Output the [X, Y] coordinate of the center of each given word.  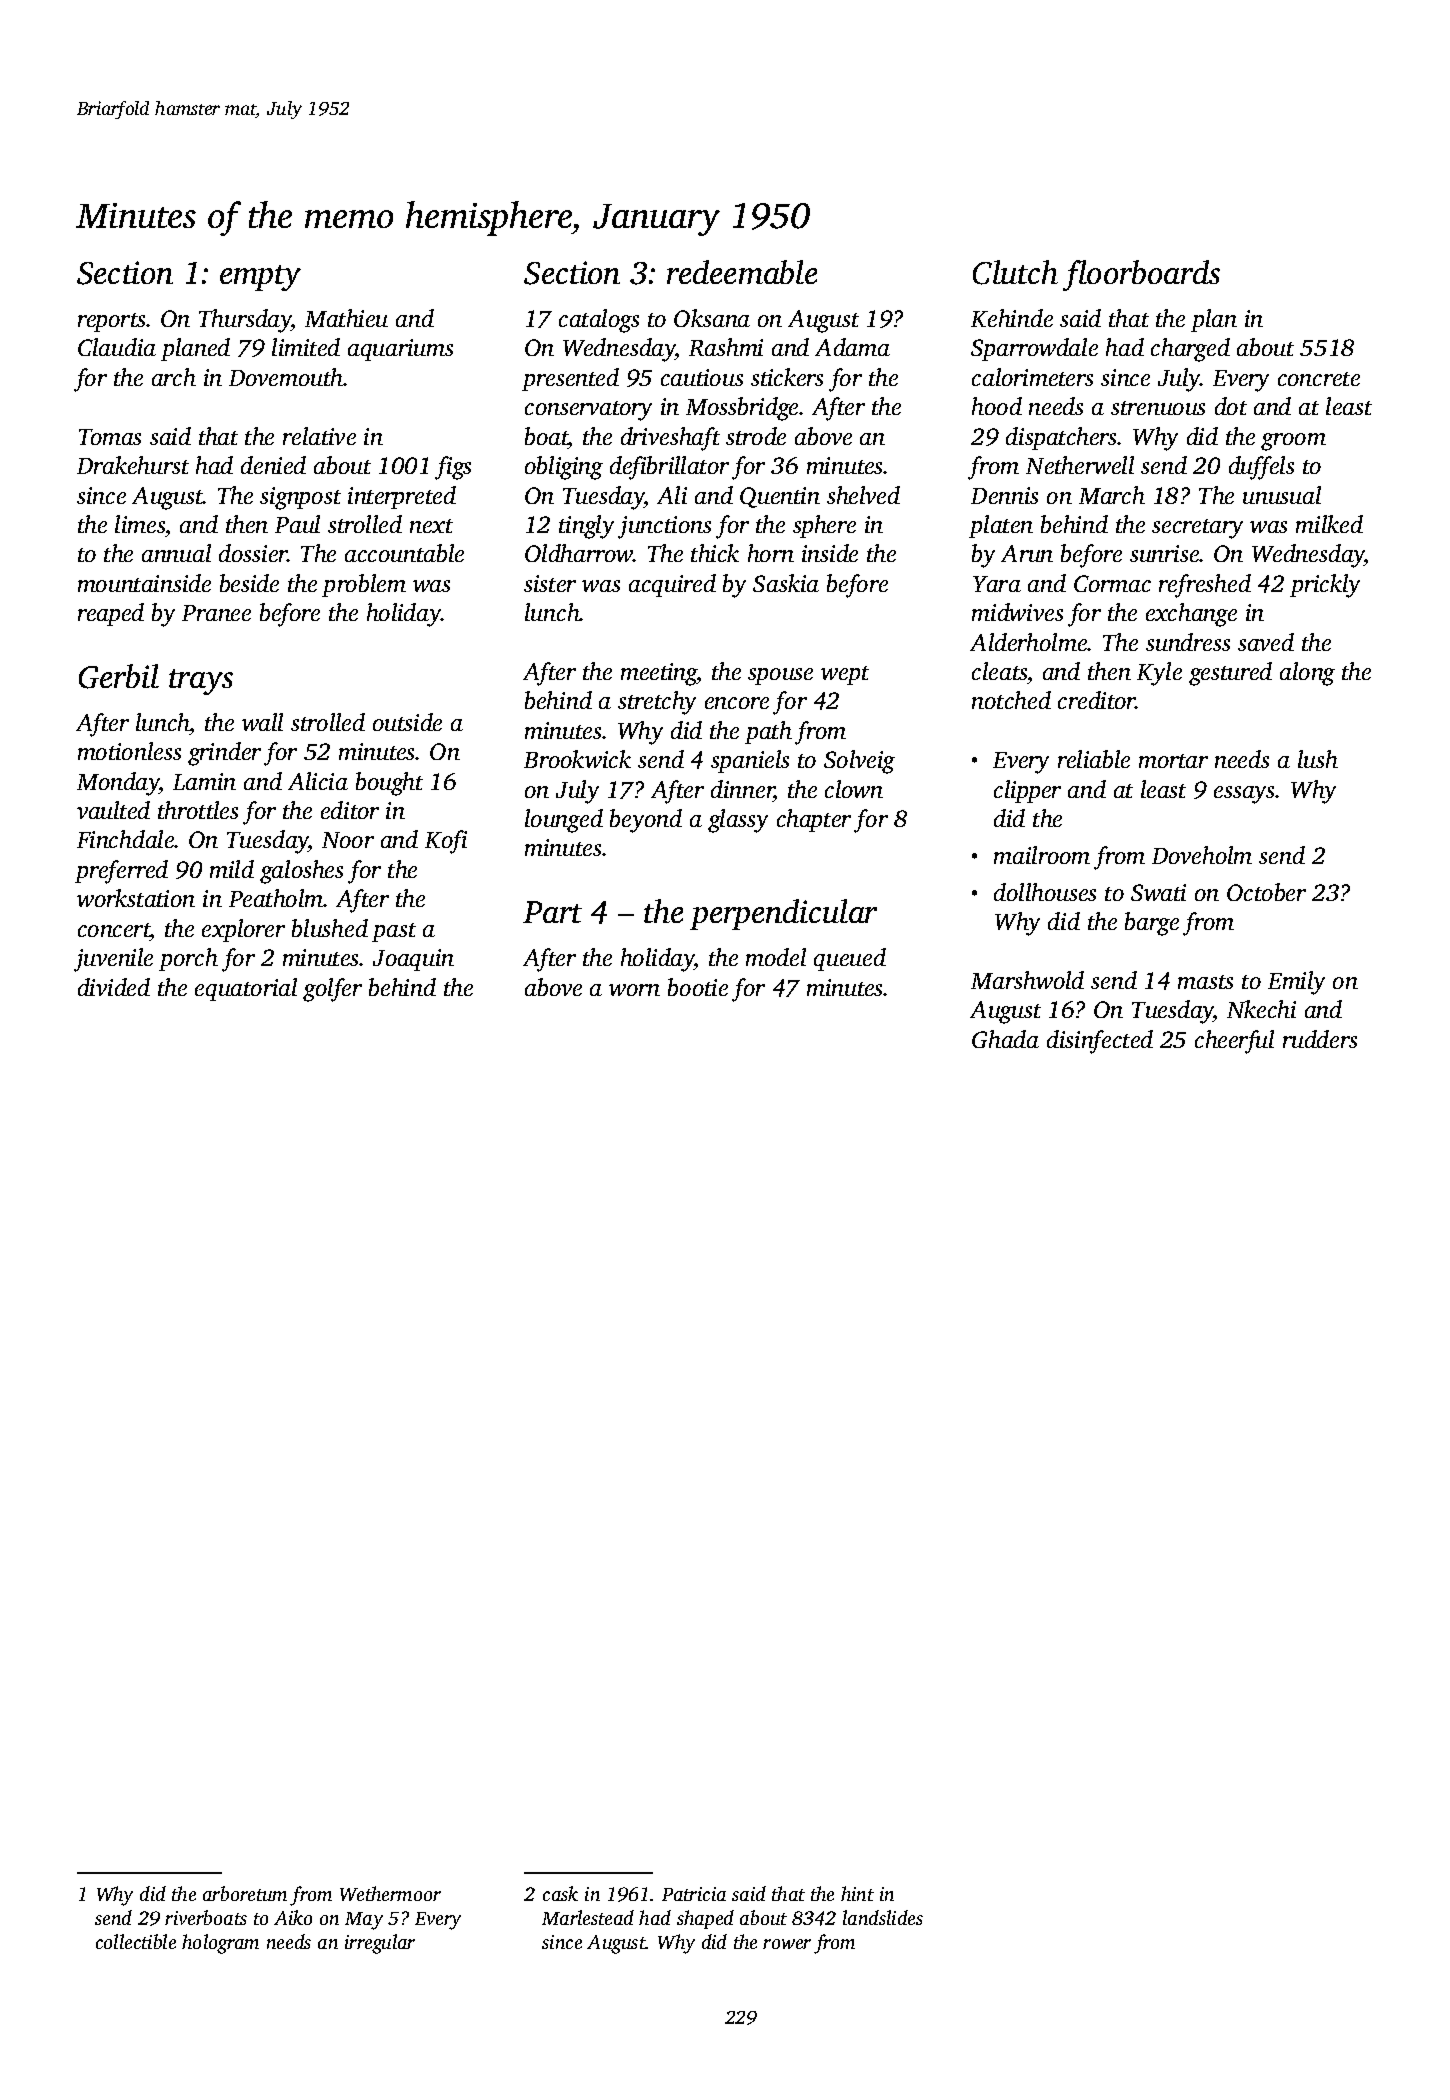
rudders [1320, 1039]
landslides [883, 1917]
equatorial [246, 989]
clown [854, 789]
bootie [698, 987]
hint [857, 1893]
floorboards [1141, 275]
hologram [220, 1944]
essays [1245, 795]
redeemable [742, 272]
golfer [332, 990]
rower [787, 1944]
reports [111, 322]
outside [407, 722]
